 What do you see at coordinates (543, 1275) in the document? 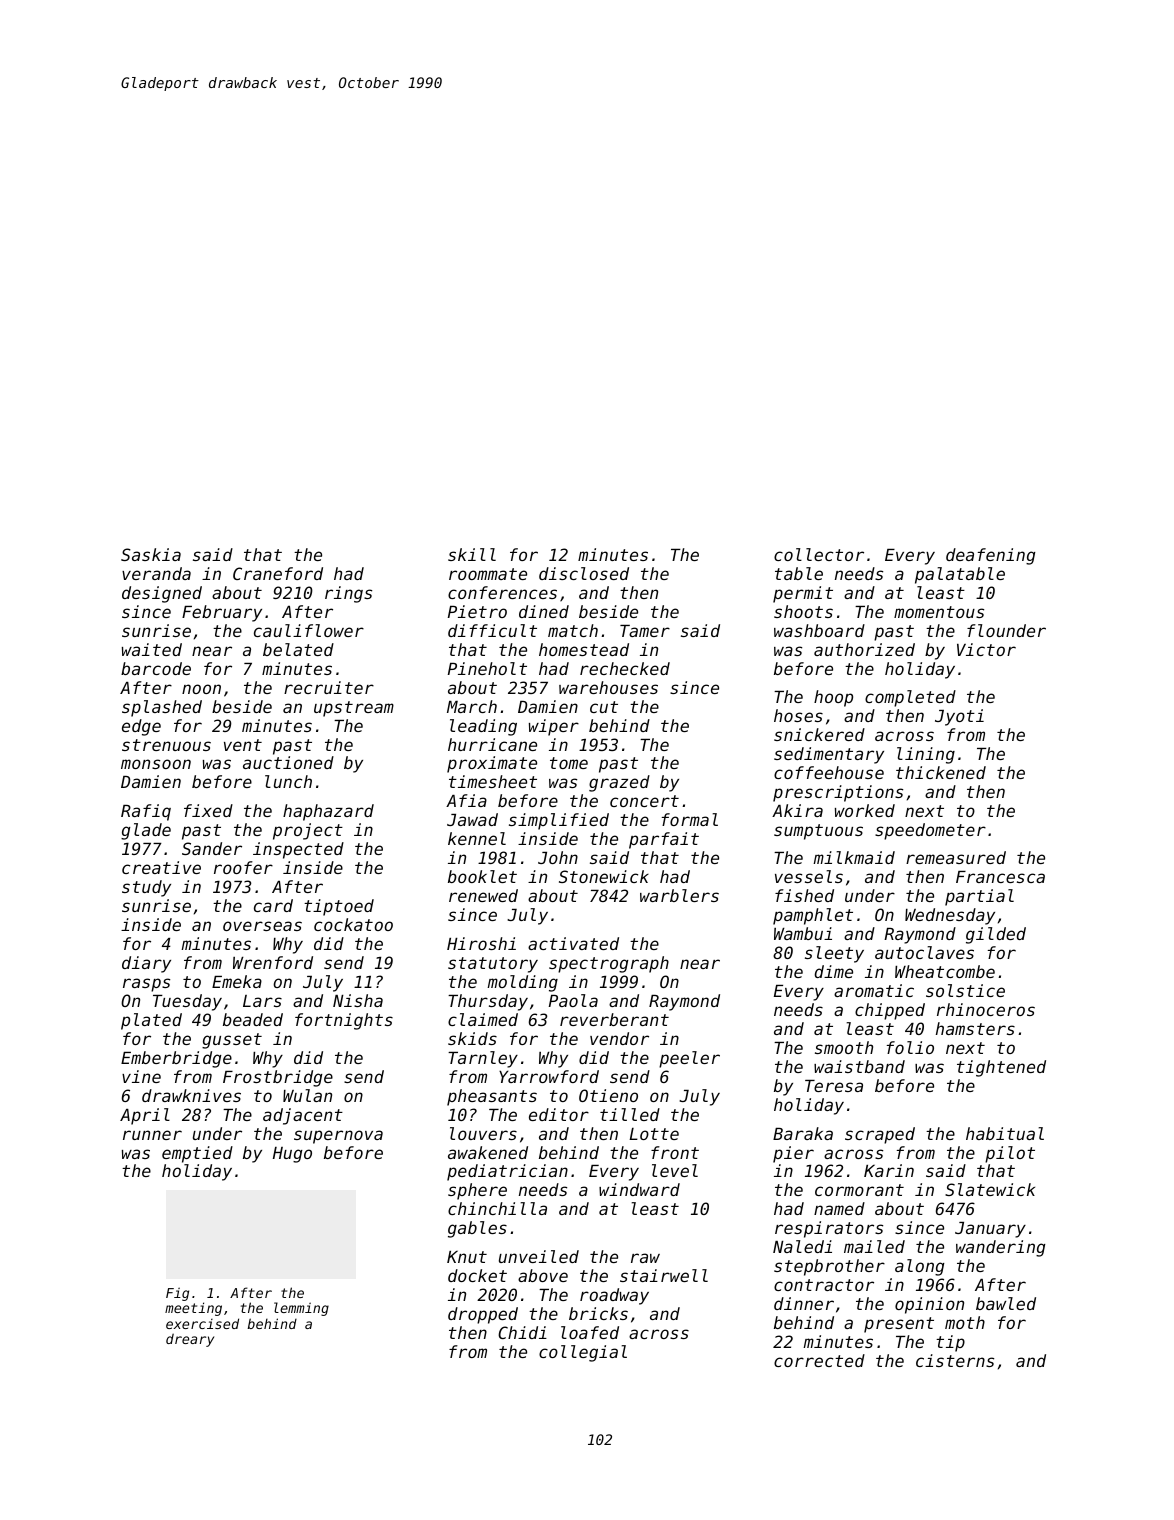
I see `above` at bounding box center [543, 1275].
